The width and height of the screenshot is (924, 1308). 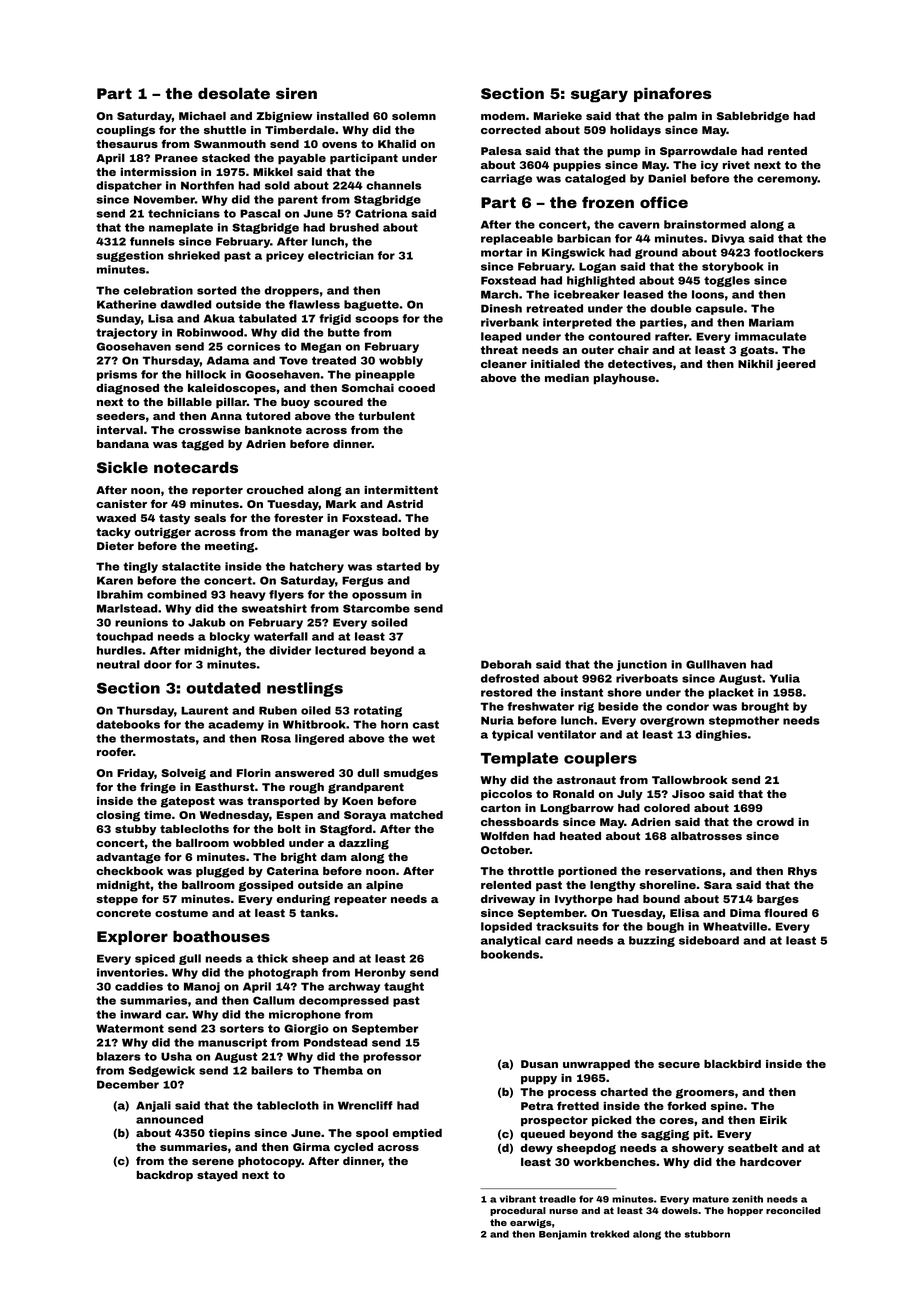 What do you see at coordinates (706, 836) in the screenshot?
I see `albatrosses` at bounding box center [706, 836].
